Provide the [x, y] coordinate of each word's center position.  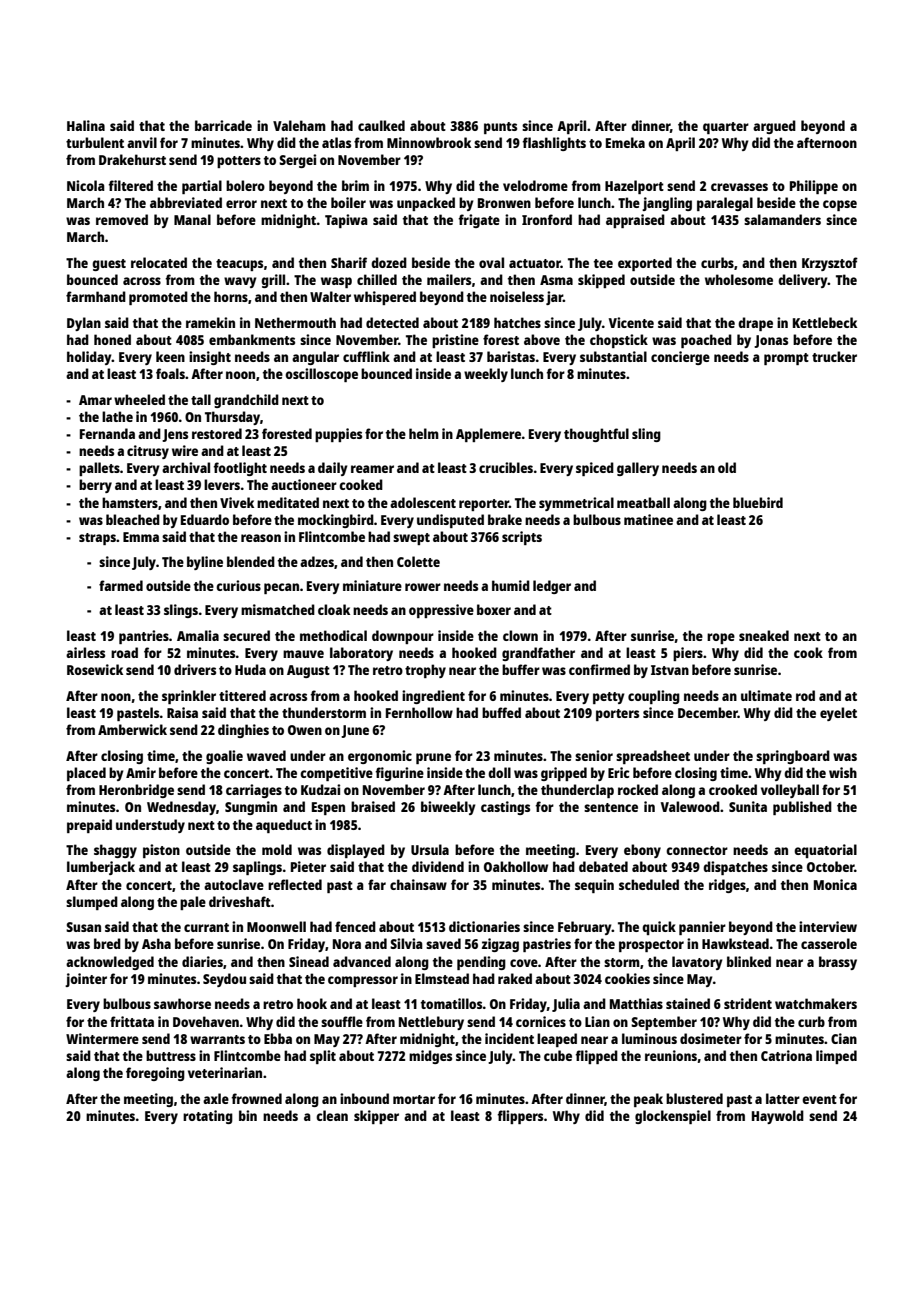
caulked [381, 125]
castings [505, 808]
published [802, 808]
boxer [494, 609]
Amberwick [132, 729]
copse [840, 205]
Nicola [86, 185]
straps [97, 539]
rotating [208, 1117]
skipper [376, 1117]
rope [721, 638]
